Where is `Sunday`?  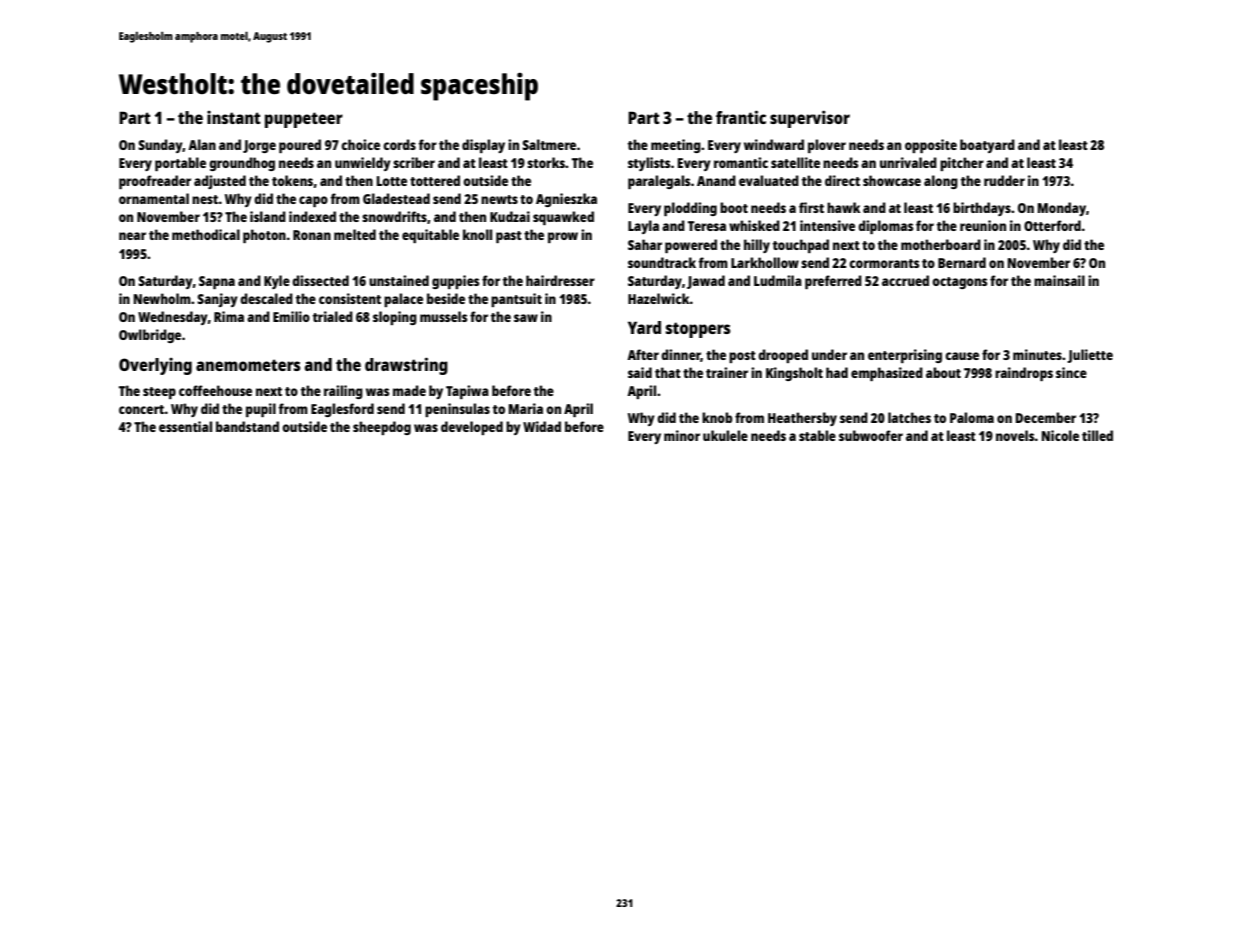
Sunday is located at coordinates (160, 146).
